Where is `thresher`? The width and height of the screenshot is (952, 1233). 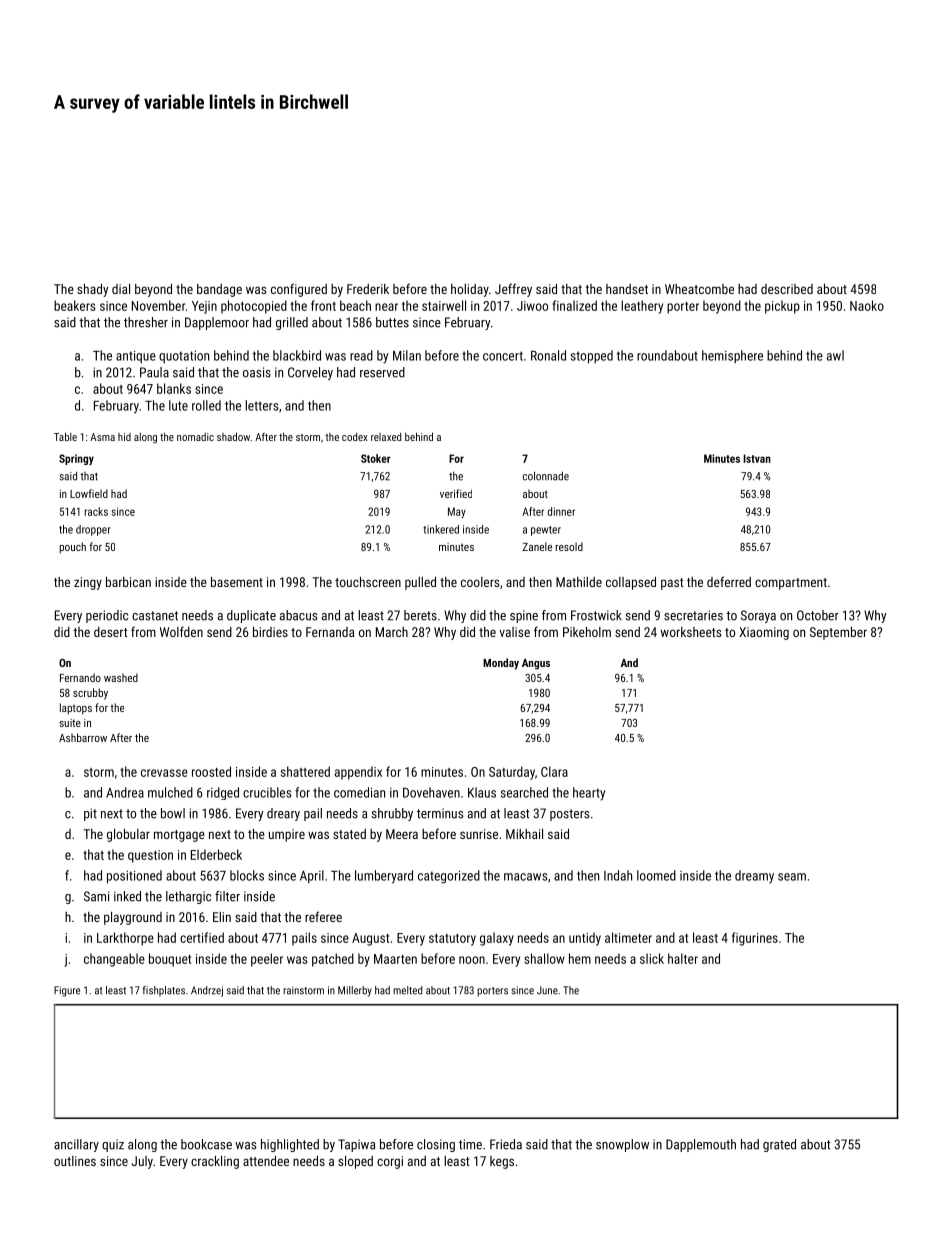 thresher is located at coordinates (146, 322).
